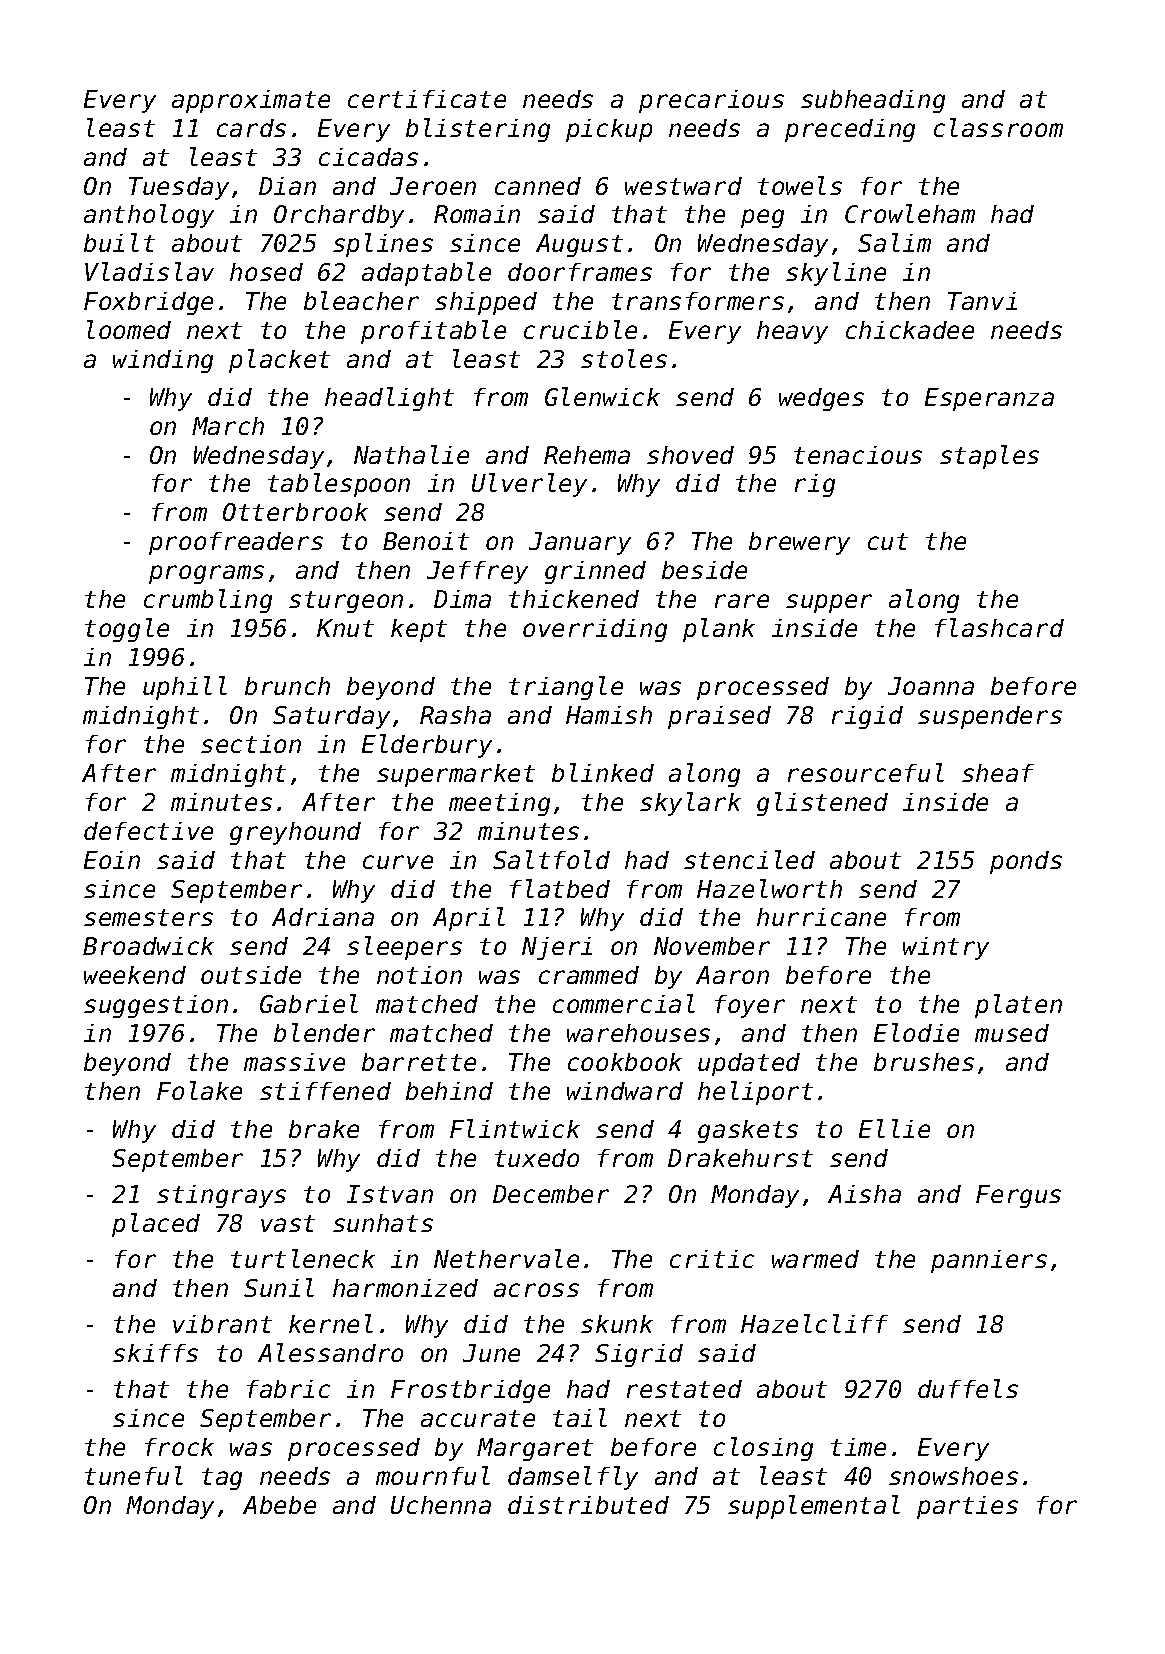 The height and width of the screenshot is (1654, 1165). What do you see at coordinates (112, 860) in the screenshot?
I see `Eoin` at bounding box center [112, 860].
